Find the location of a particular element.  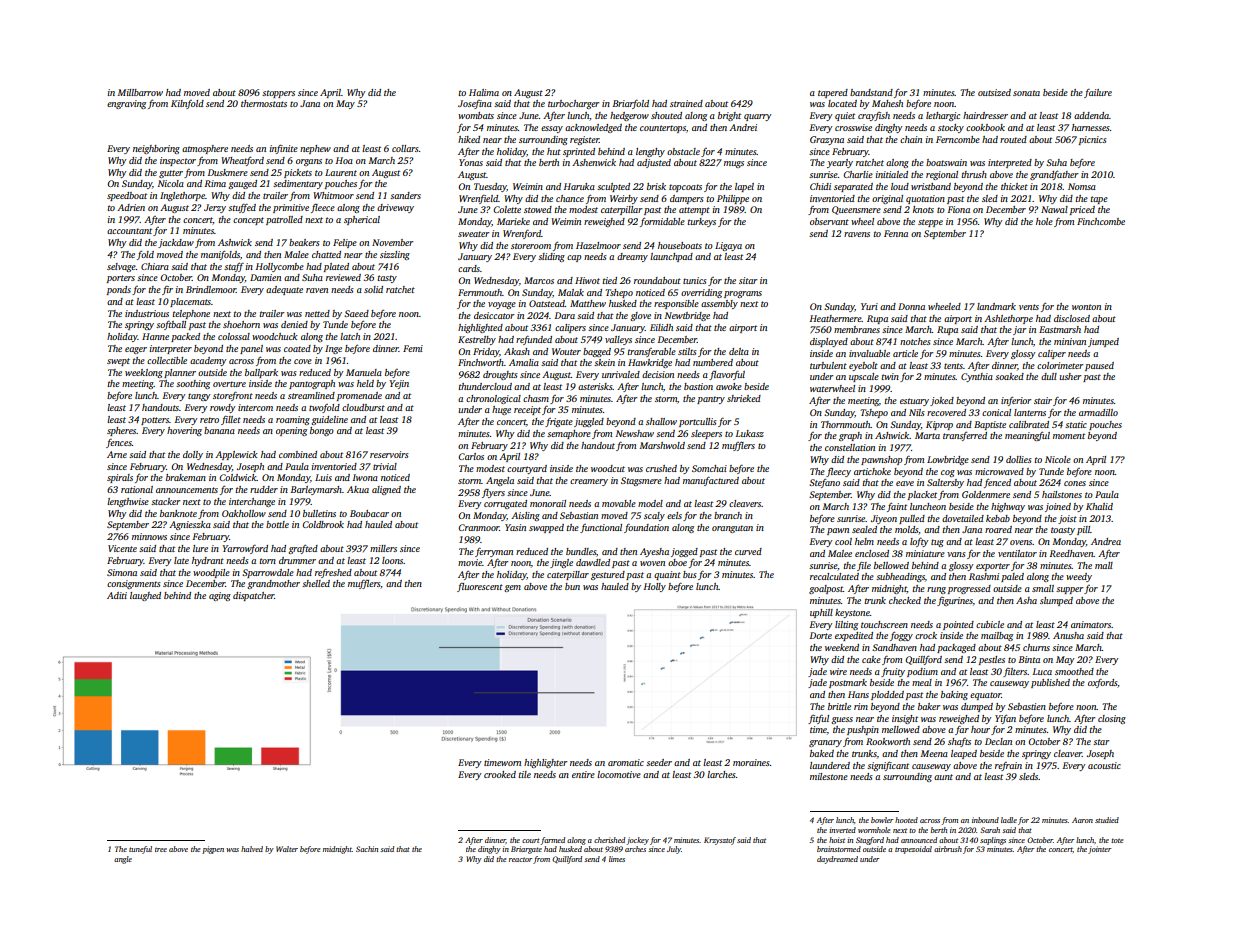

movie is located at coordinates (470, 562).
